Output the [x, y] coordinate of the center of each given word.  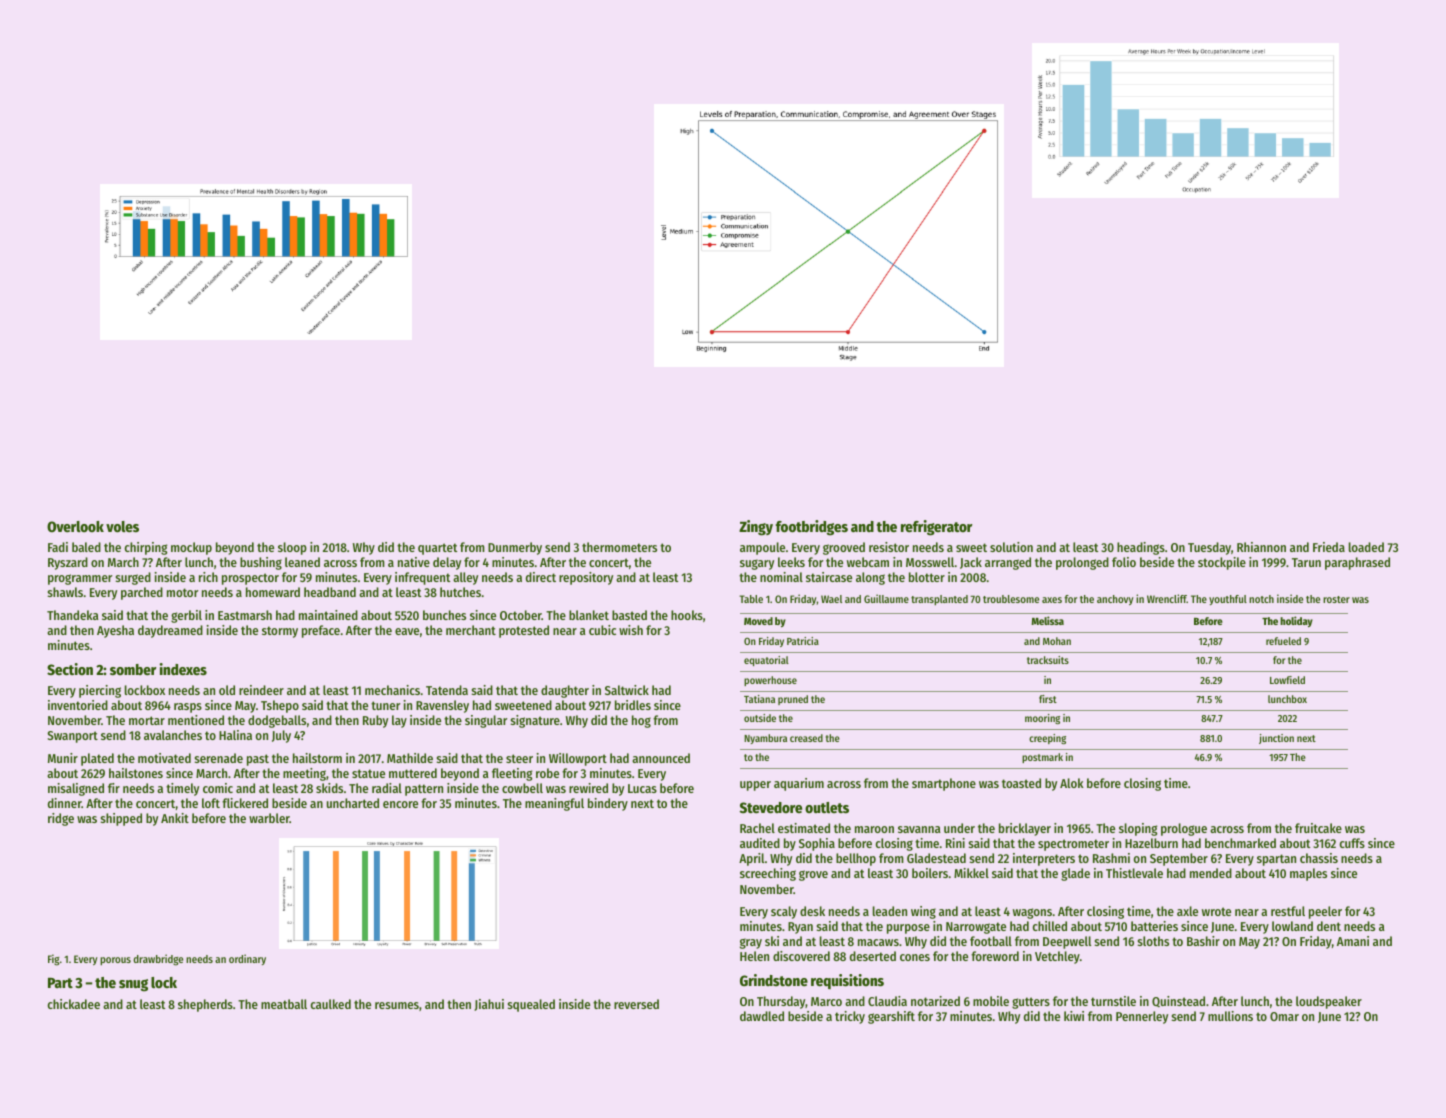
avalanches [173, 735]
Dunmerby [515, 548]
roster [1336, 599]
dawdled [762, 1016]
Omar [1284, 1016]
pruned [793, 700]
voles [122, 526]
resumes [397, 1005]
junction [1276, 739]
